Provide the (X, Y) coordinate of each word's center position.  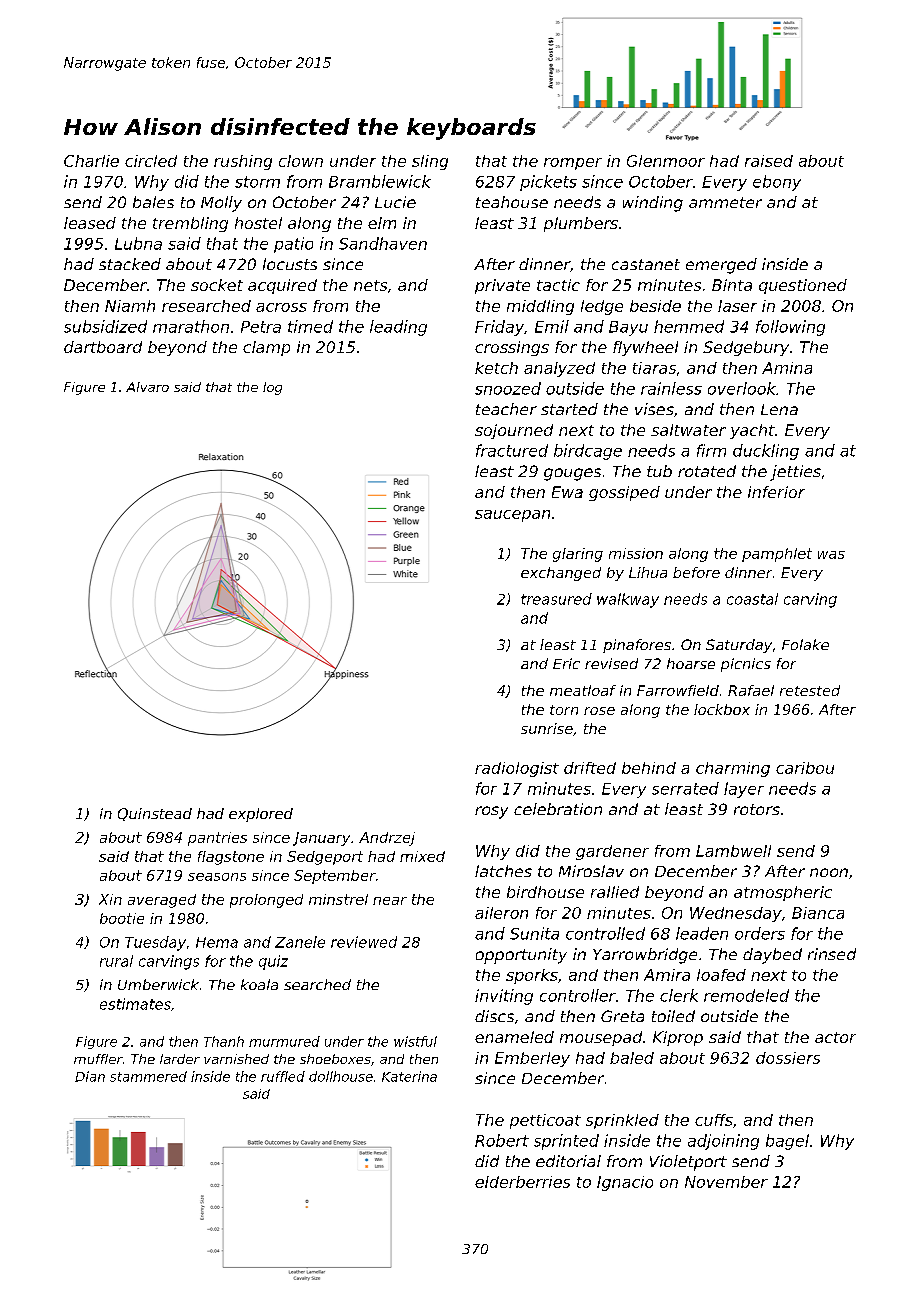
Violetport (688, 1163)
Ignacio (625, 1183)
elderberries (522, 1182)
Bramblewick (380, 181)
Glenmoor (666, 161)
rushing (243, 162)
